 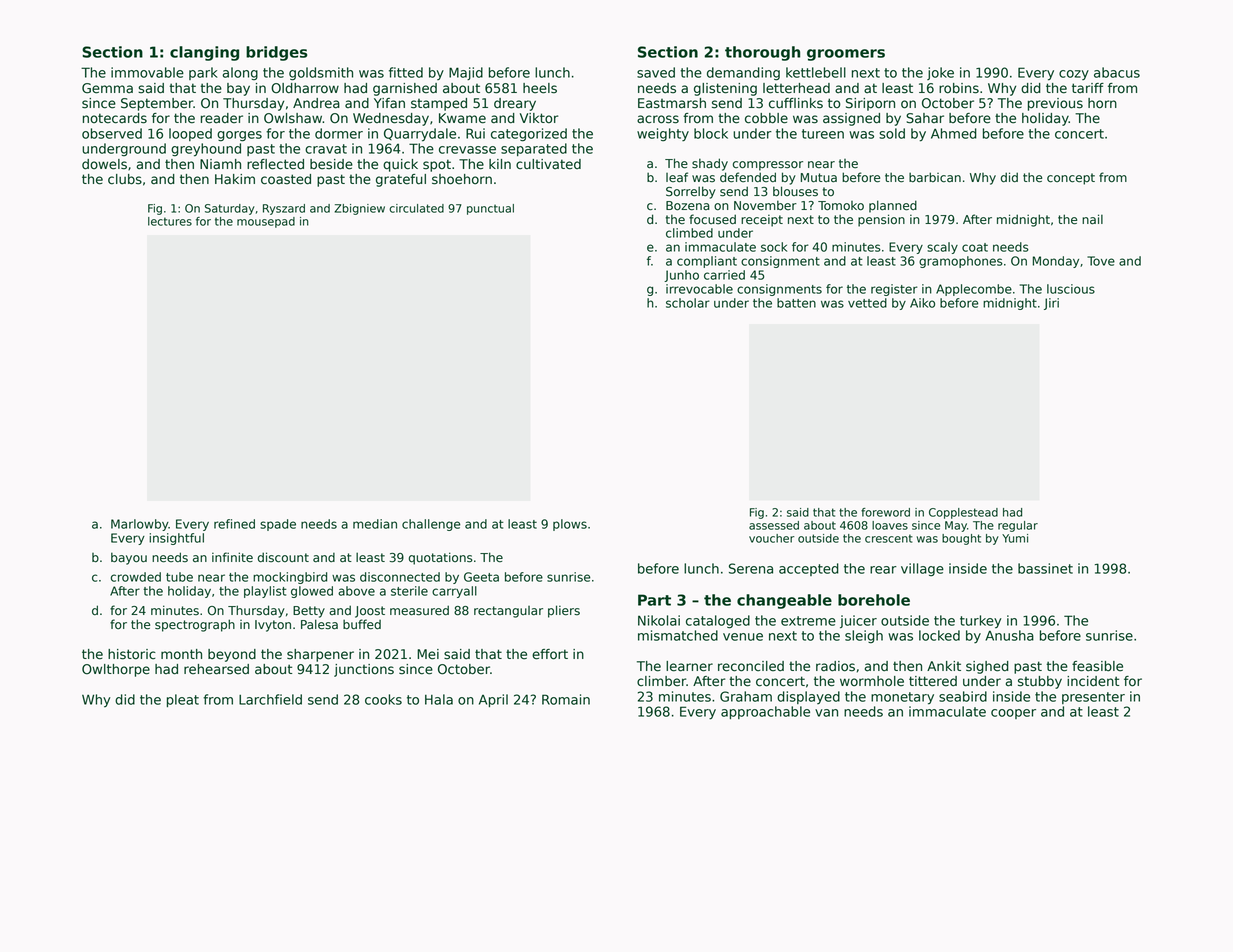 What do you see at coordinates (940, 73) in the screenshot?
I see `joke` at bounding box center [940, 73].
